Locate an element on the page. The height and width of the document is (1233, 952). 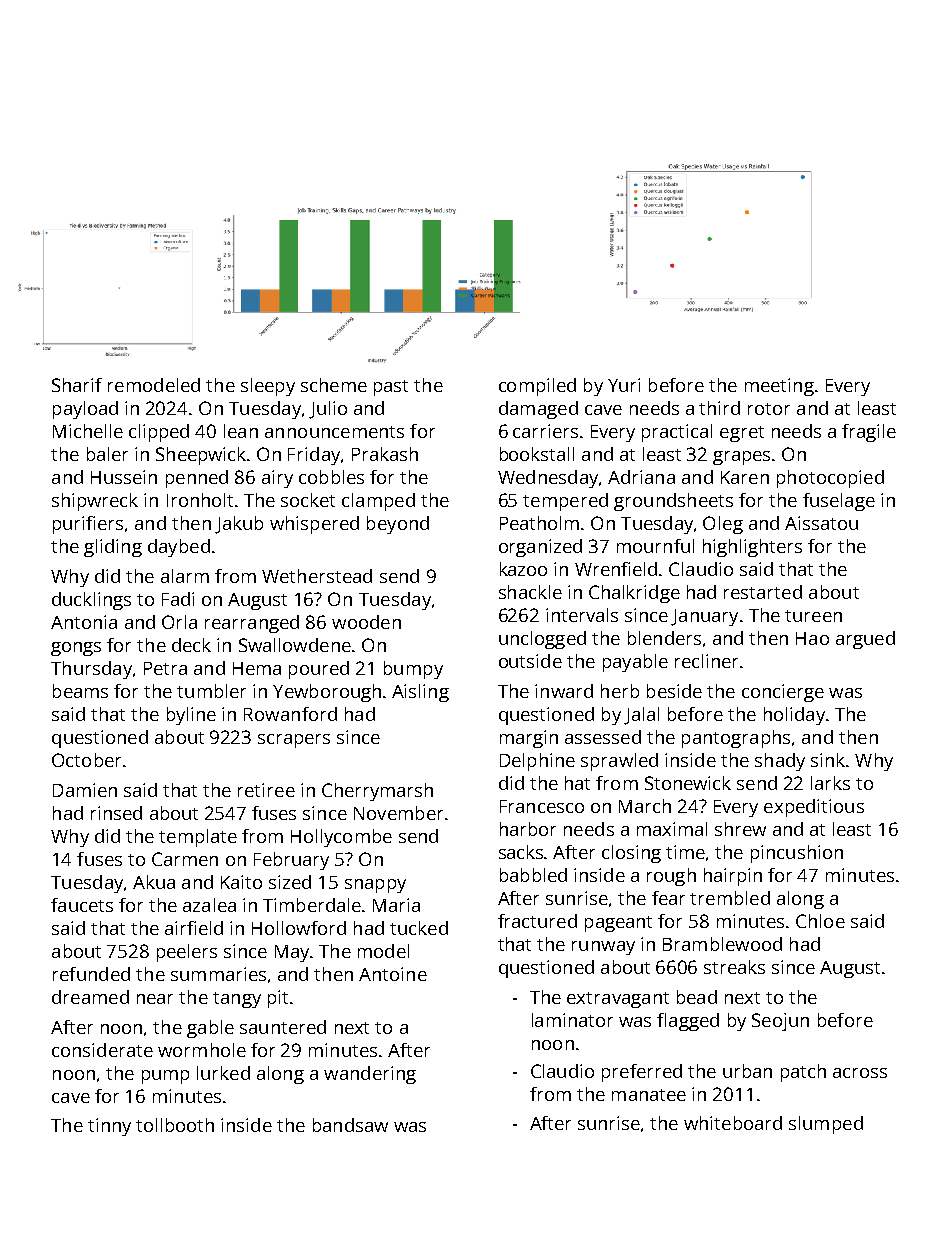
shipwreck is located at coordinates (95, 502).
